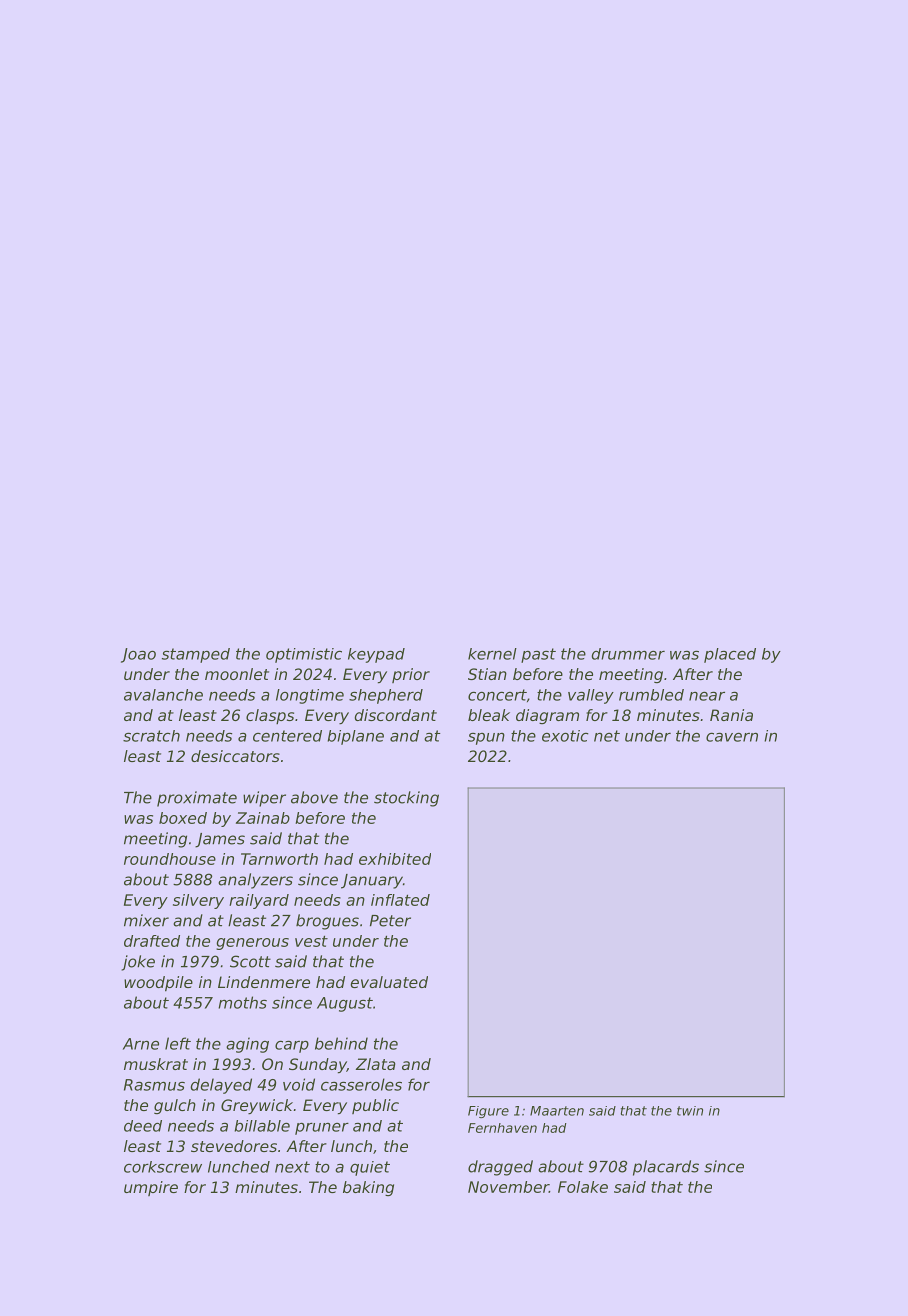 Image resolution: width=908 pixels, height=1316 pixels. What do you see at coordinates (707, 696) in the screenshot?
I see `near` at bounding box center [707, 696].
